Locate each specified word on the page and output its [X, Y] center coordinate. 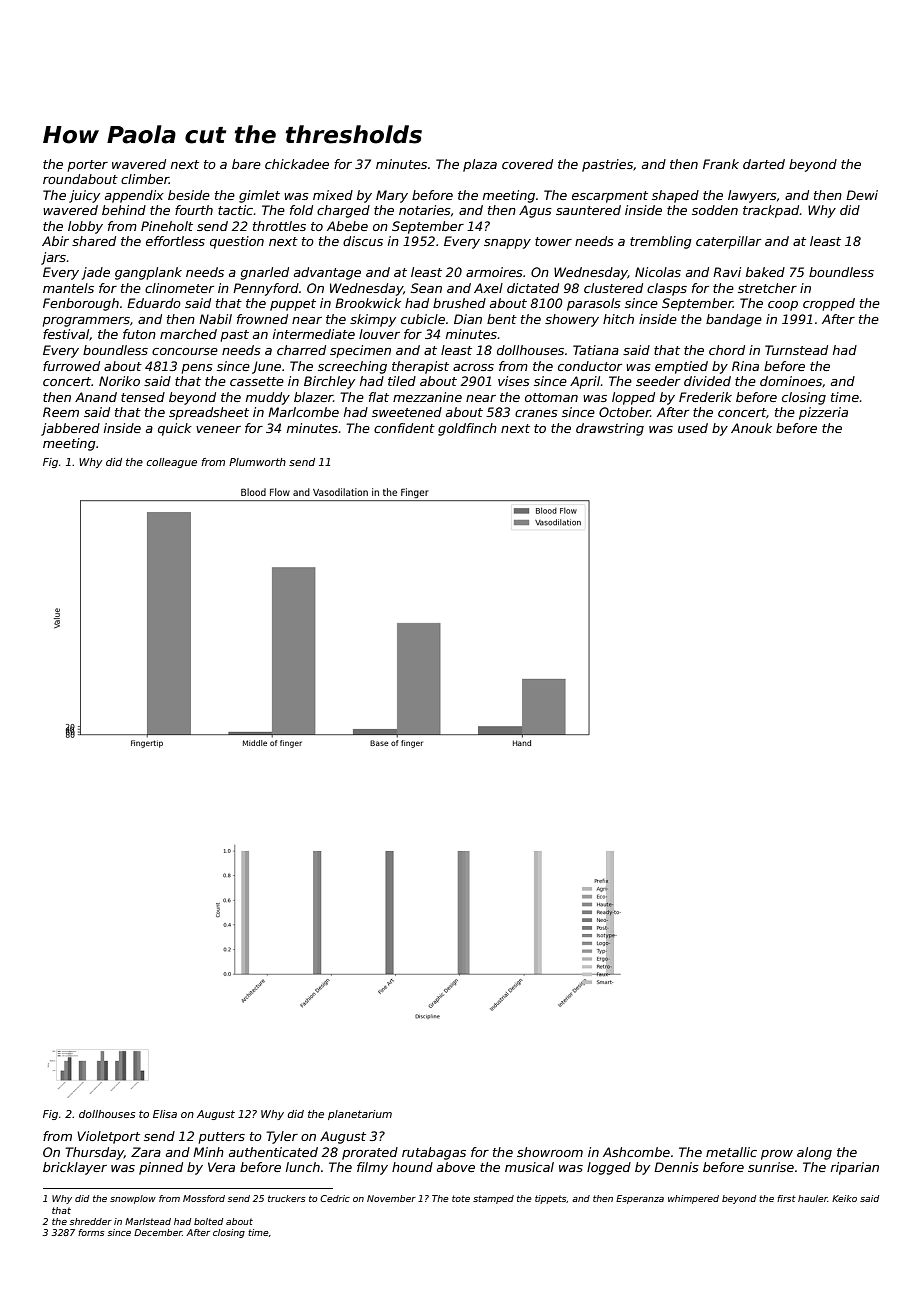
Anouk [751, 428]
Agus [535, 211]
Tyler [282, 1137]
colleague [172, 463]
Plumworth [257, 462]
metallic [731, 1152]
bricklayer [75, 1168]
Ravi [727, 272]
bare [246, 164]
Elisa [165, 1114]
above [456, 1167]
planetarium [360, 1115]
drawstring [610, 429]
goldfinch [467, 429]
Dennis [676, 1167]
